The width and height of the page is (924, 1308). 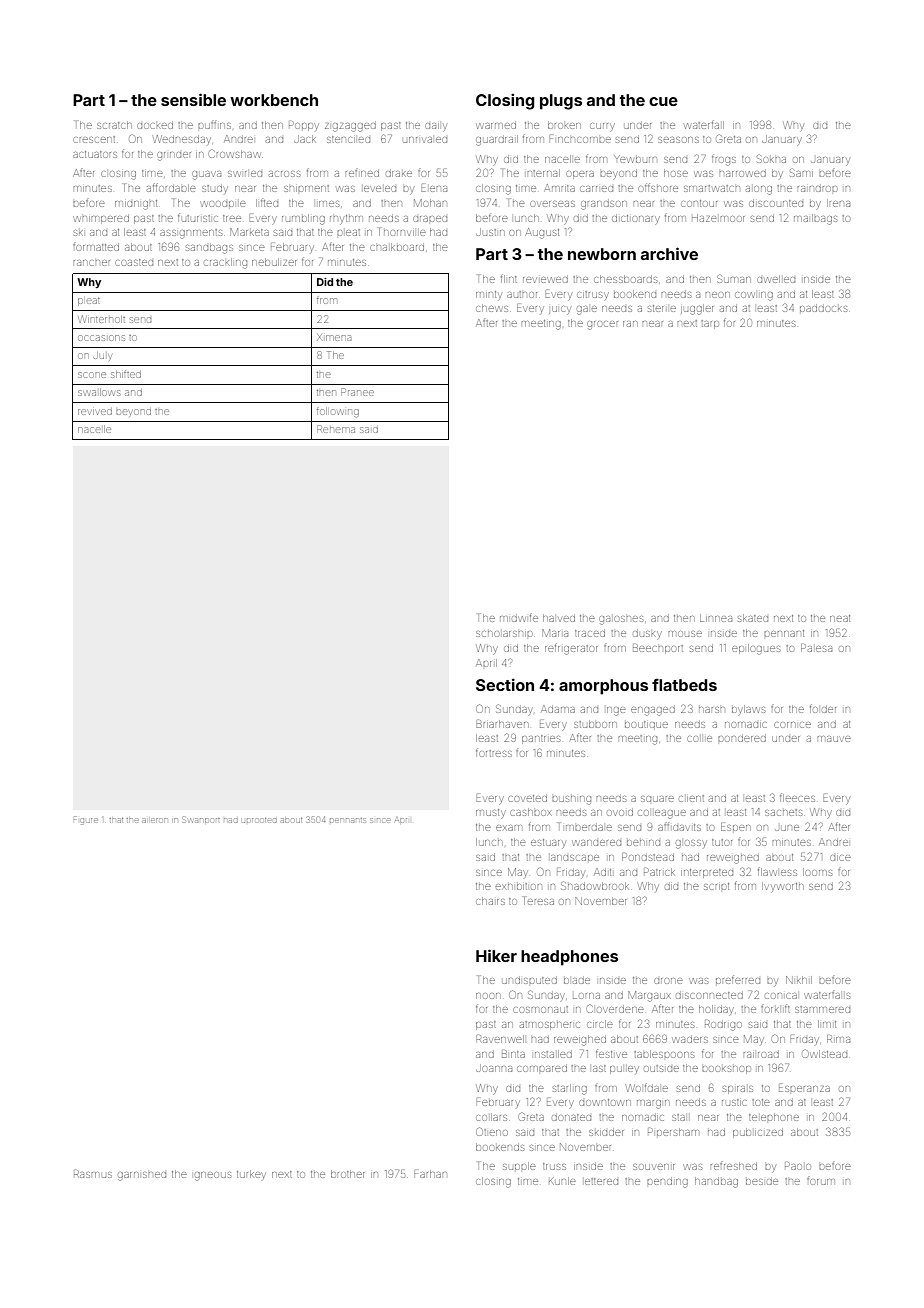 What do you see at coordinates (840, 618) in the page?
I see `neat` at bounding box center [840, 618].
